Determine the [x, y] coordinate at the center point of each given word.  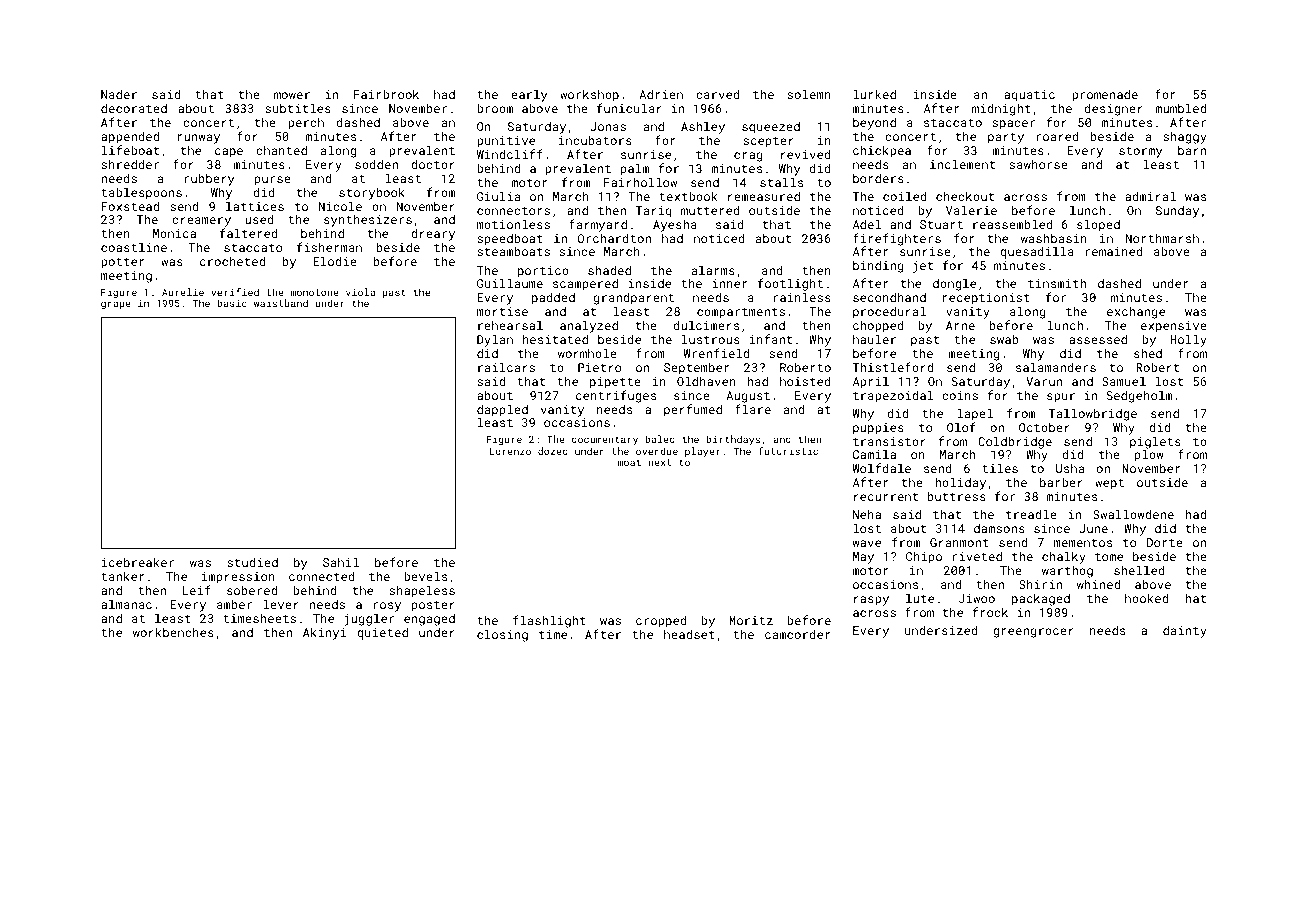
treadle [1031, 514]
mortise [502, 311]
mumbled [1180, 108]
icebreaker [137, 562]
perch [306, 124]
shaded [609, 270]
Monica [174, 233]
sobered [252, 590]
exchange [1136, 312]
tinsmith [1057, 283]
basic [232, 303]
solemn [809, 94]
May [863, 558]
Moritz [751, 620]
